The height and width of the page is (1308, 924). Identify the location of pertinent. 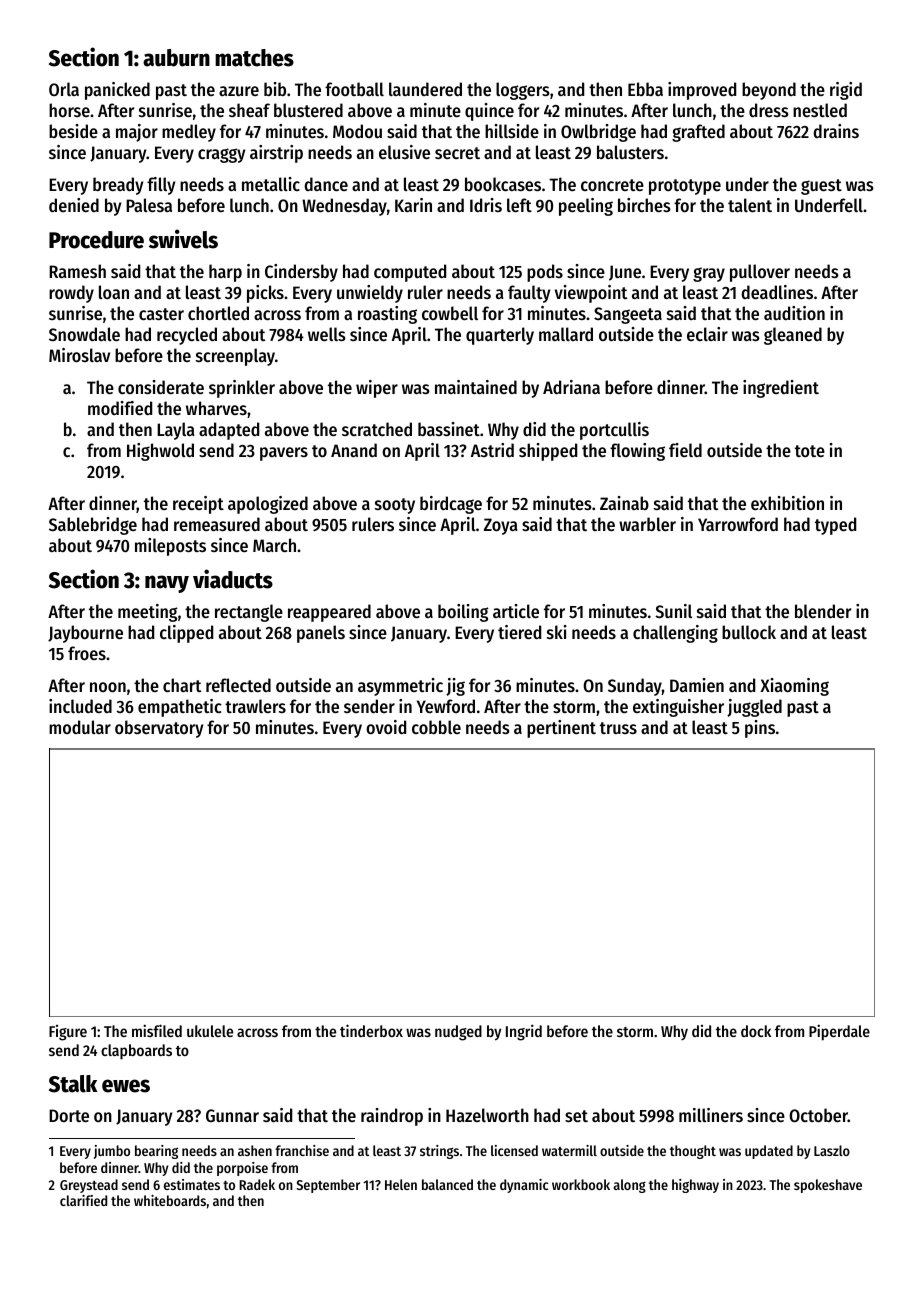
(561, 729).
